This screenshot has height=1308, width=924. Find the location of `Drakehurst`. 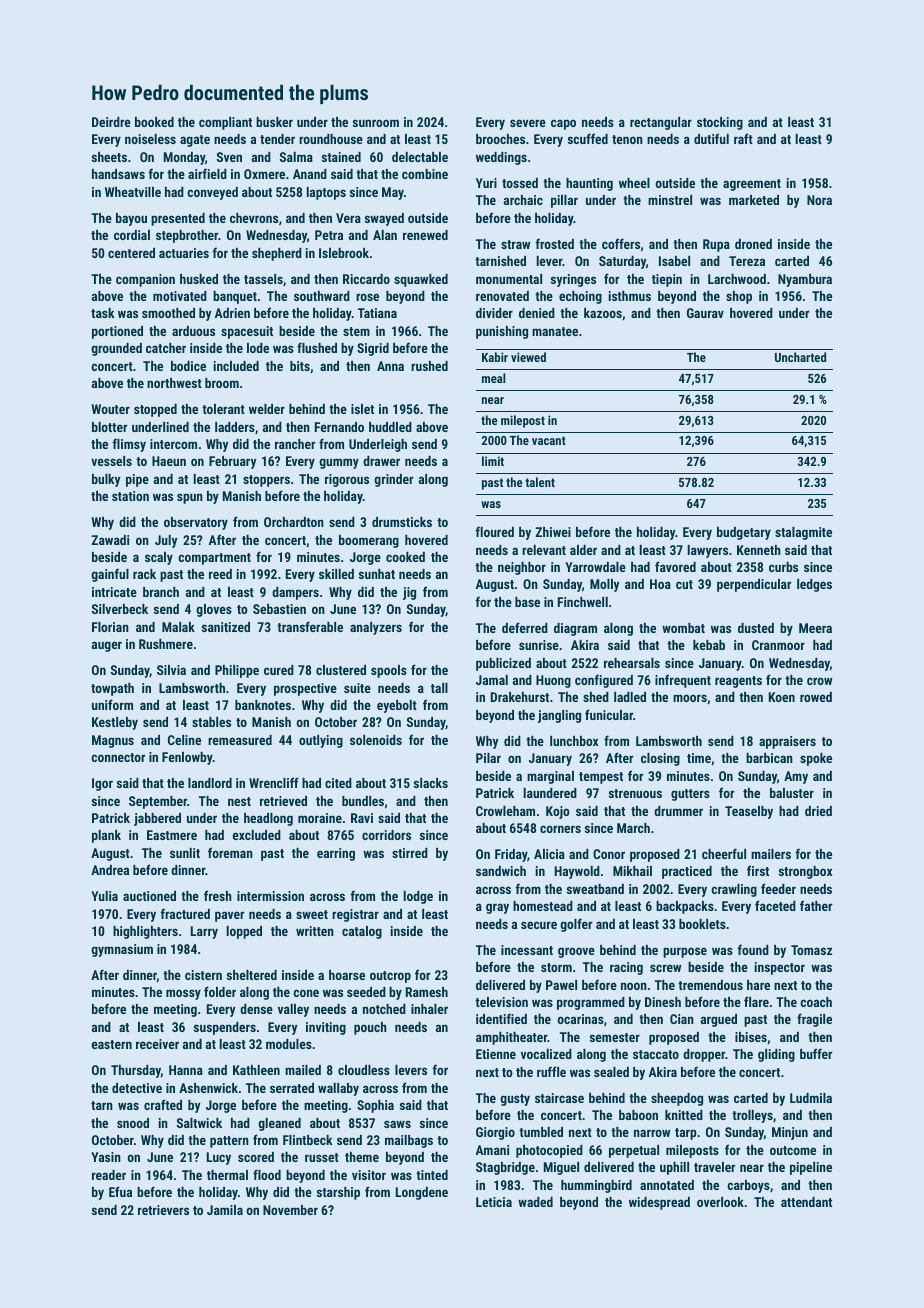

Drakehurst is located at coordinates (520, 697).
